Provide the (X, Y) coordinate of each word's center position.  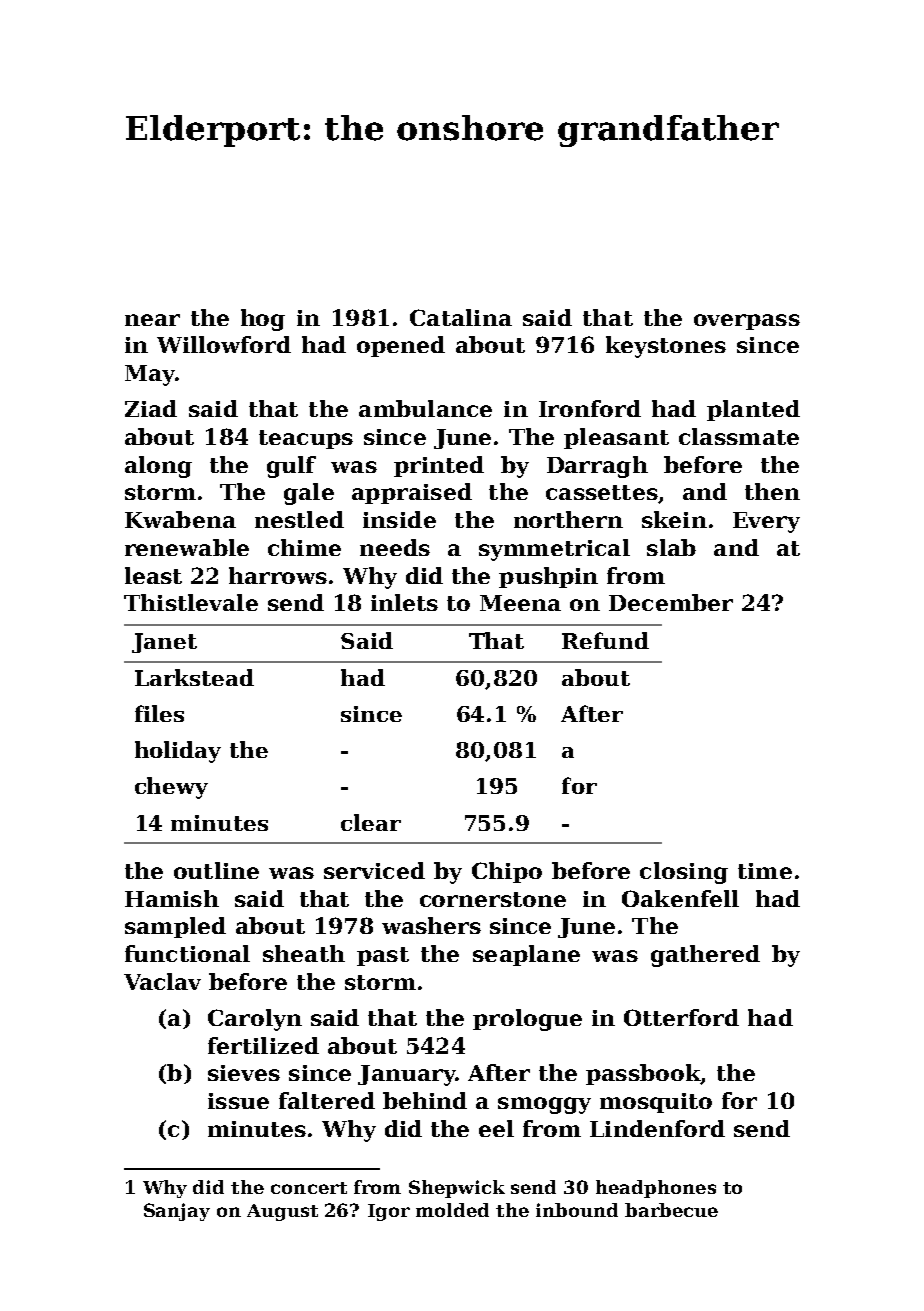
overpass (747, 322)
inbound (577, 1210)
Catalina (461, 317)
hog (263, 320)
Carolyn (255, 1020)
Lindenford (657, 1128)
